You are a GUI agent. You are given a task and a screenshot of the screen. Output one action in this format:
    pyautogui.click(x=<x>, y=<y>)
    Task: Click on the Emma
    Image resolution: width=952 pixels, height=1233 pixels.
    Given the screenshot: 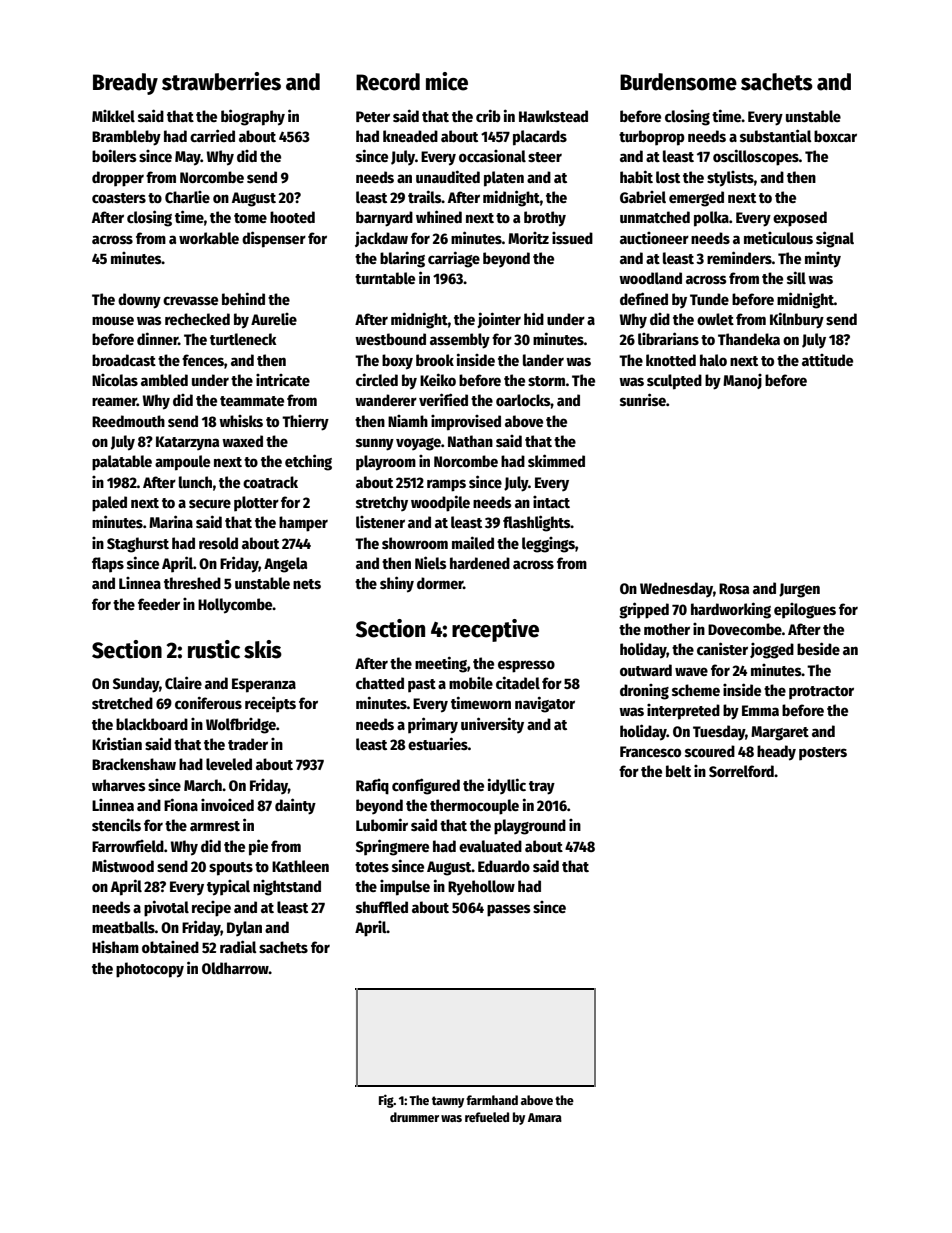 What is the action you would take?
    pyautogui.click(x=760, y=710)
